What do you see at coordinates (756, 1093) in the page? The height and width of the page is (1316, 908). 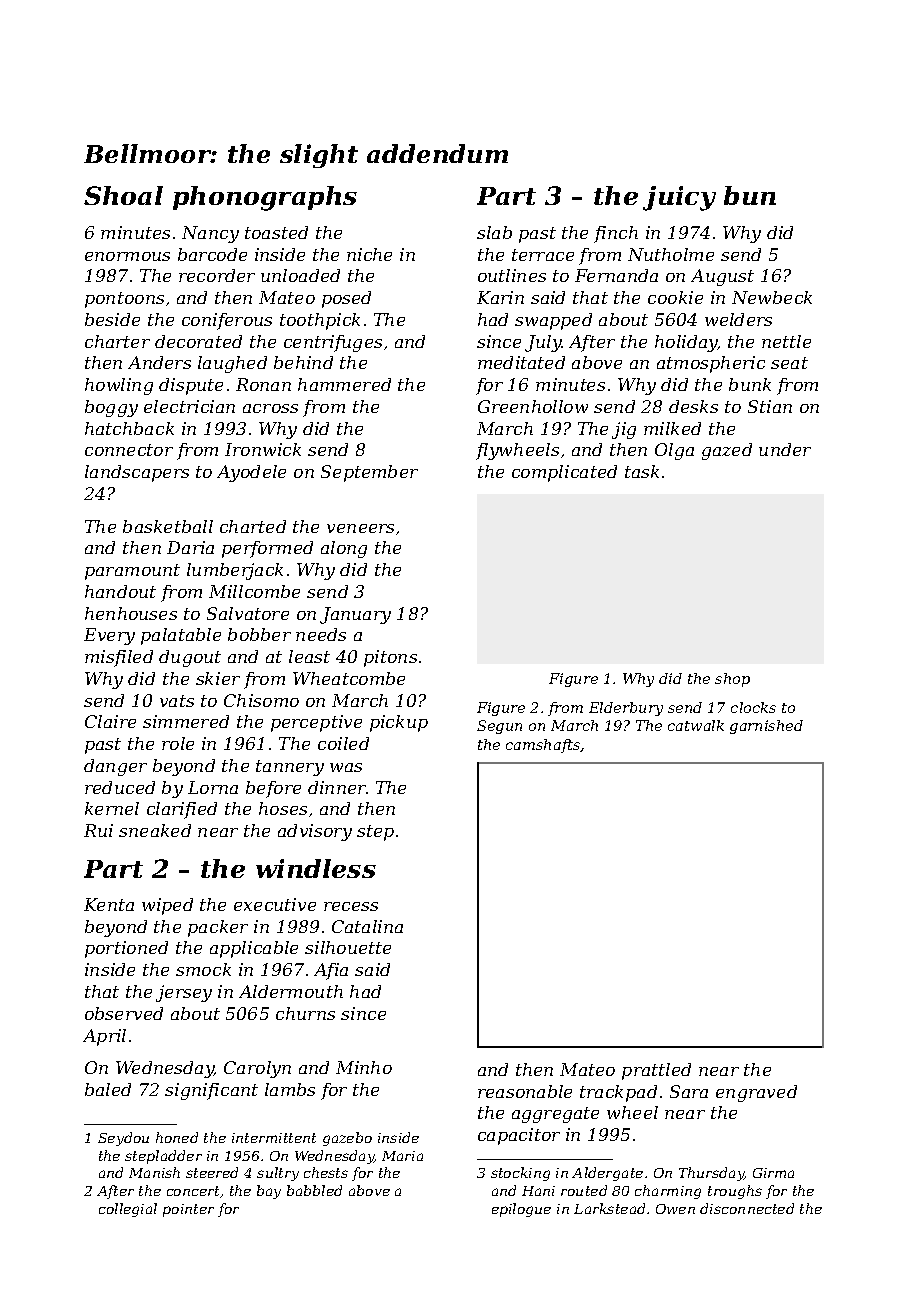 I see `engraved` at bounding box center [756, 1093].
